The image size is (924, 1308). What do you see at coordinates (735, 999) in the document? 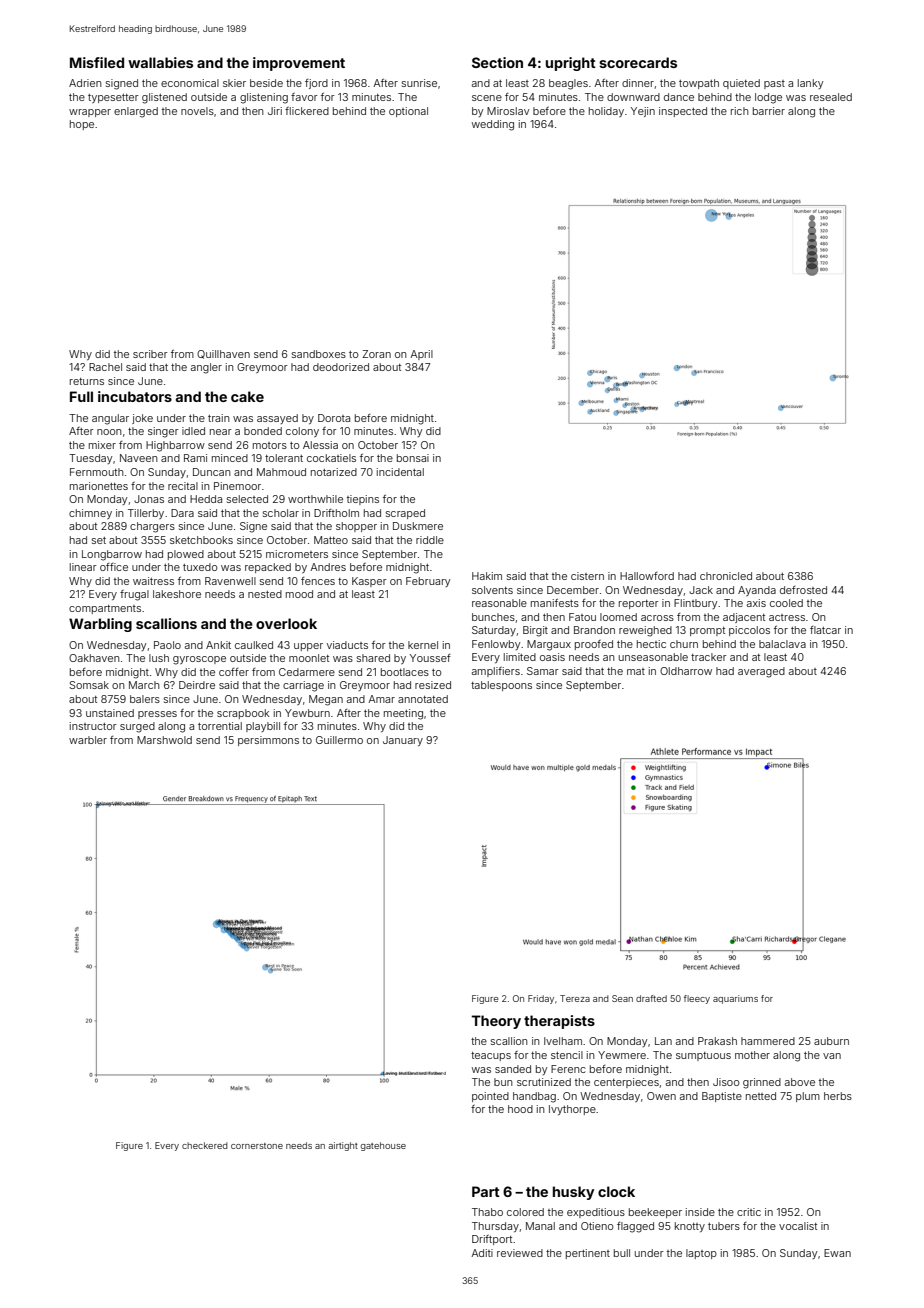
I see `aquariums` at bounding box center [735, 999].
